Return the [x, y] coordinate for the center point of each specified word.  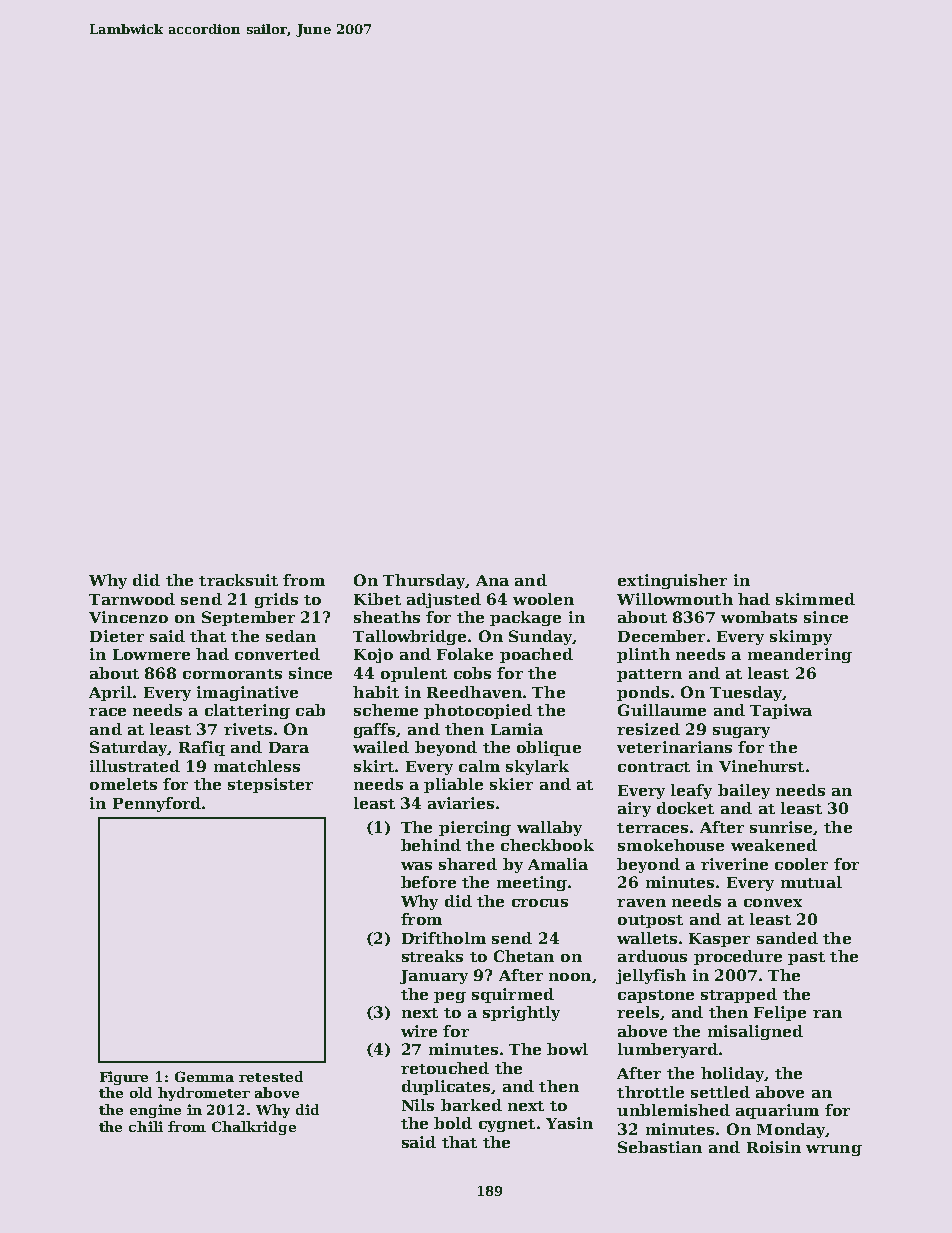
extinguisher [672, 581]
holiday [732, 1074]
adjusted [444, 600]
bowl [567, 1049]
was [416, 866]
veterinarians [674, 747]
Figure [124, 1078]
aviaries [461, 803]
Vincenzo [128, 617]
